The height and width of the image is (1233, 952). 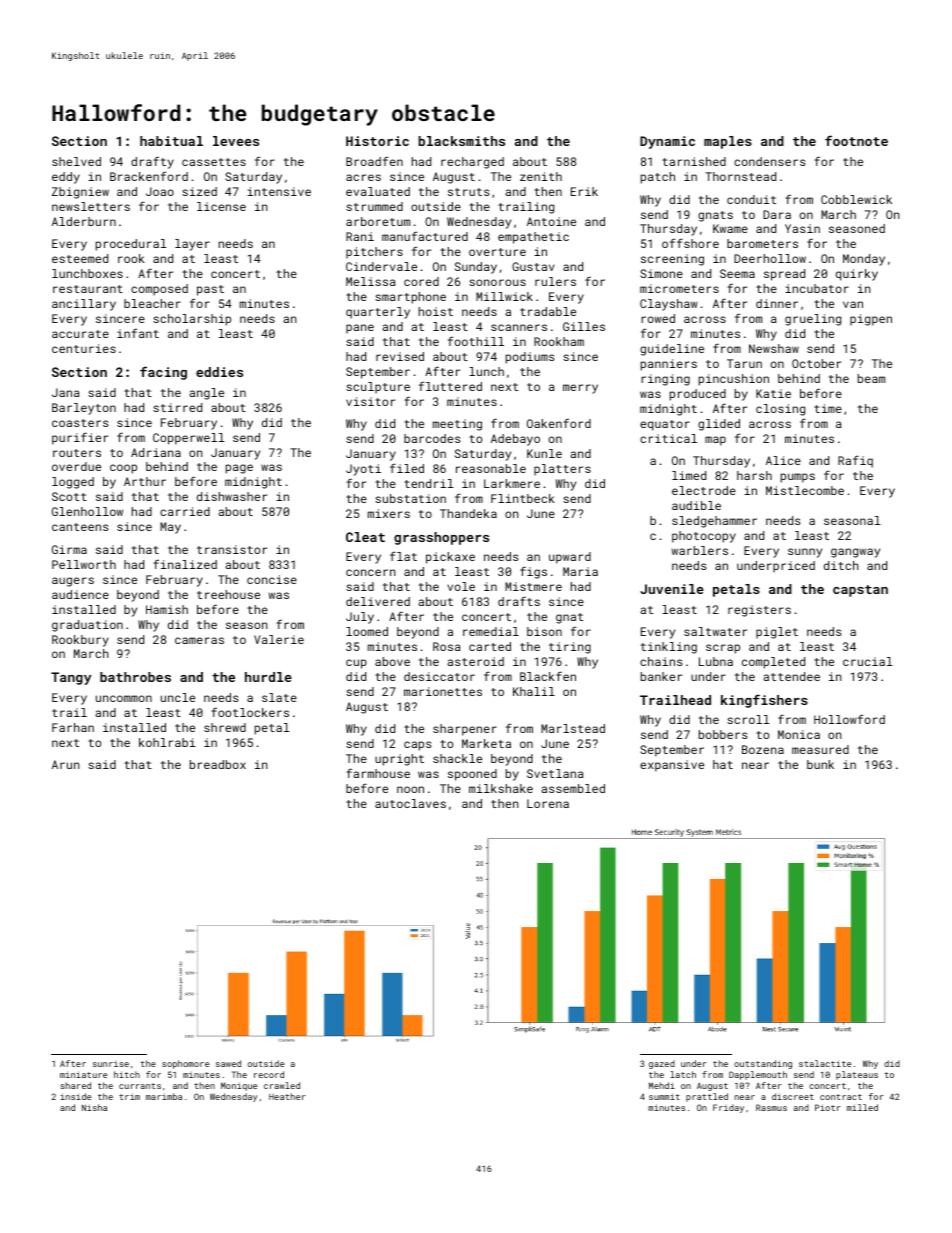 What do you see at coordinates (662, 1064) in the image?
I see `gazed` at bounding box center [662, 1064].
